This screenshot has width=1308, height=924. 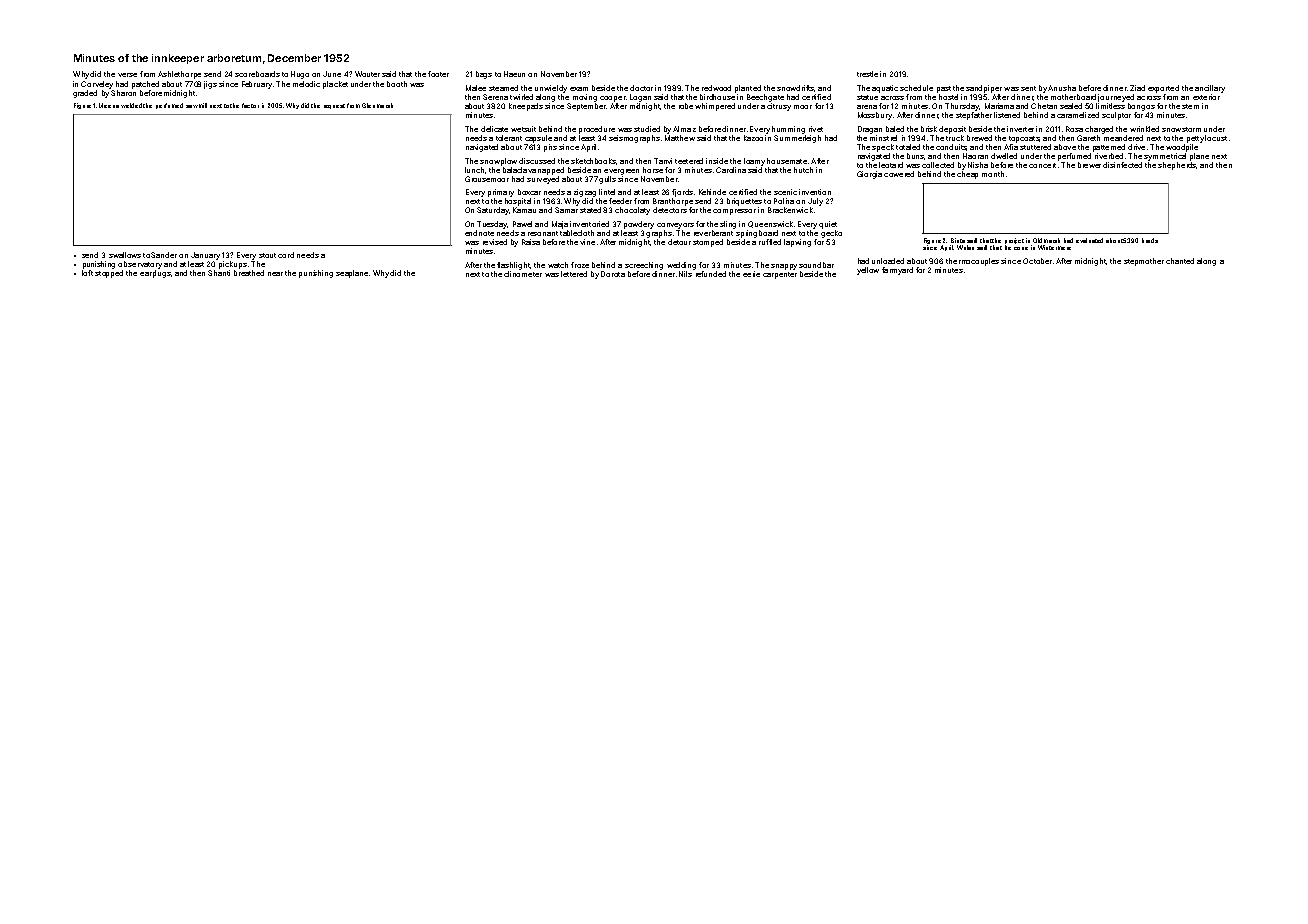 What do you see at coordinates (514, 74) in the screenshot?
I see `Haeun` at bounding box center [514, 74].
